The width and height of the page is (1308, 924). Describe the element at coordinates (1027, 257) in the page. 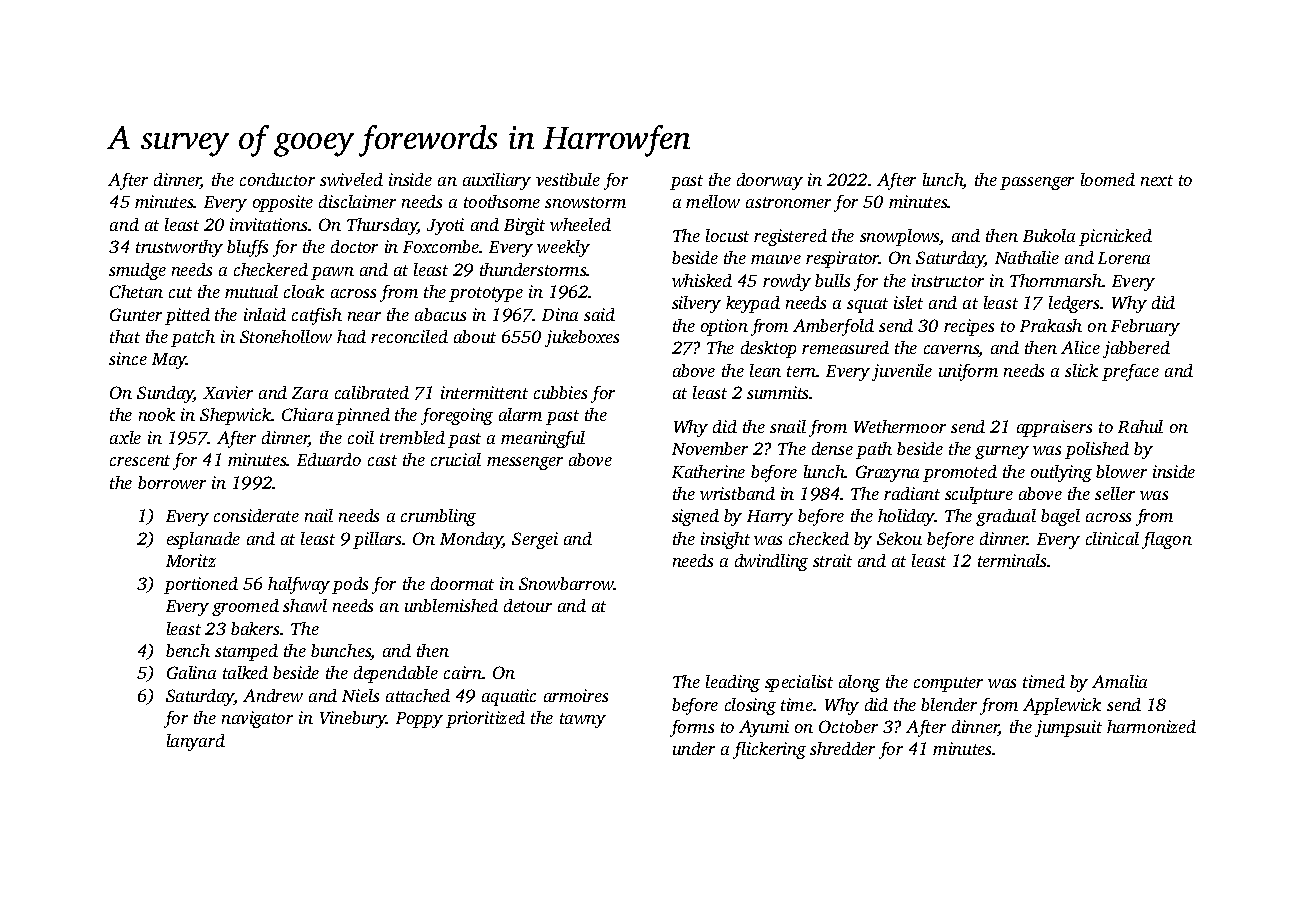

I see `Nathalie` at that location.
